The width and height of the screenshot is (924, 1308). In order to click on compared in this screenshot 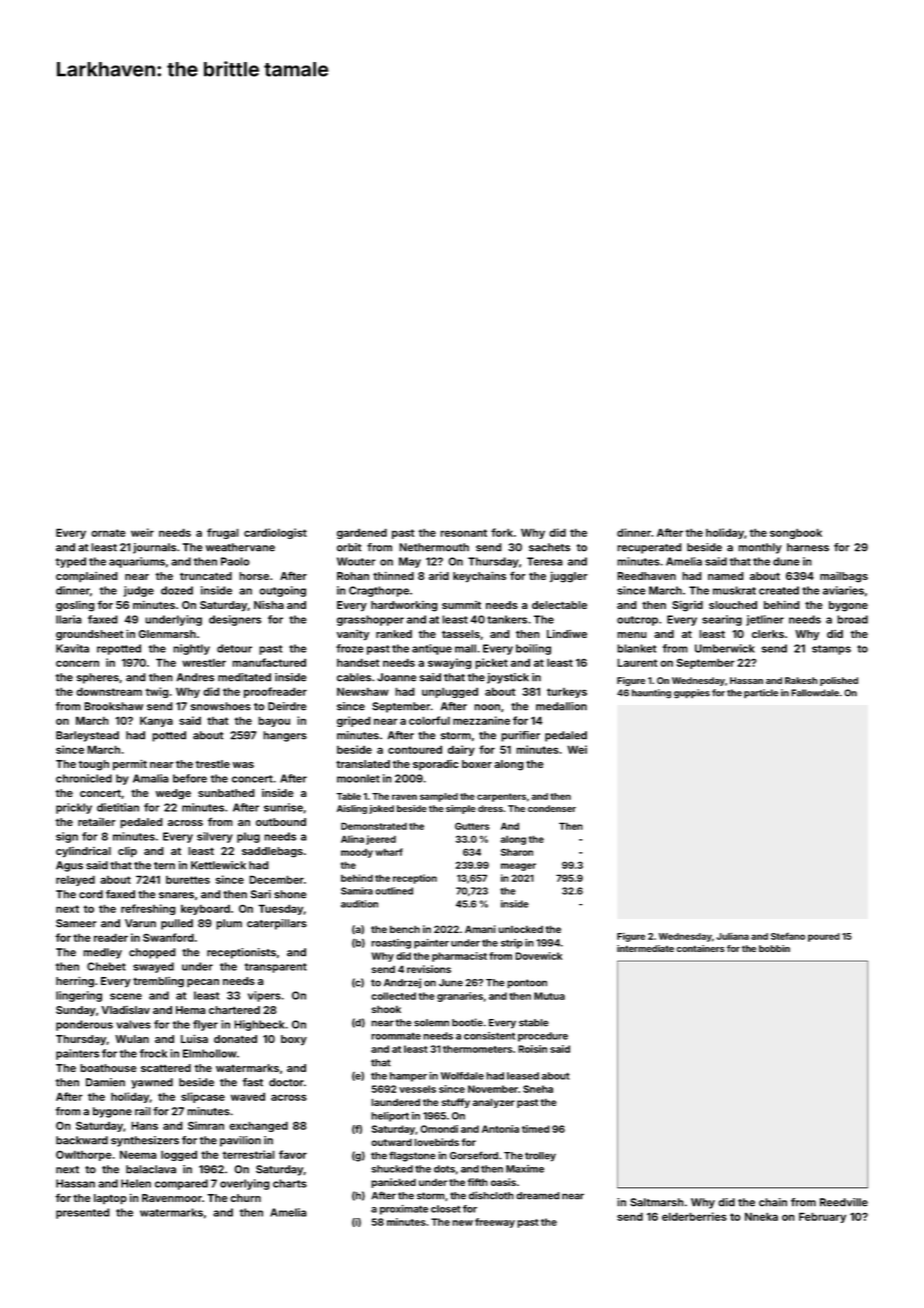, I will do `click(181, 1184)`.
